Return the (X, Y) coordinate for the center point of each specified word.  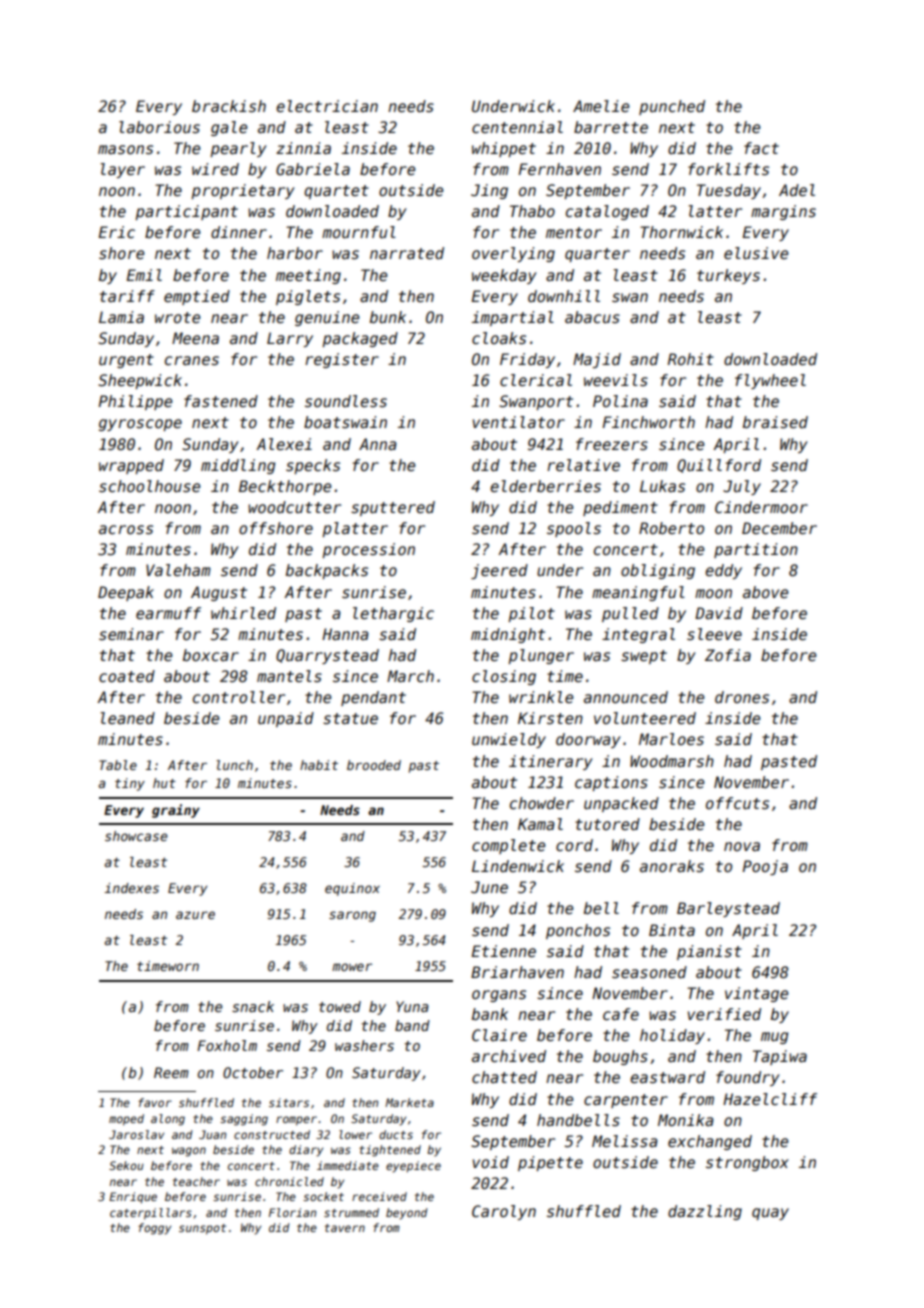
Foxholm (227, 1045)
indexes (131, 888)
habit (319, 765)
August (219, 593)
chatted (504, 1077)
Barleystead (728, 909)
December (779, 528)
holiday (672, 1036)
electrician (327, 106)
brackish (229, 106)
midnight (508, 635)
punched (672, 107)
